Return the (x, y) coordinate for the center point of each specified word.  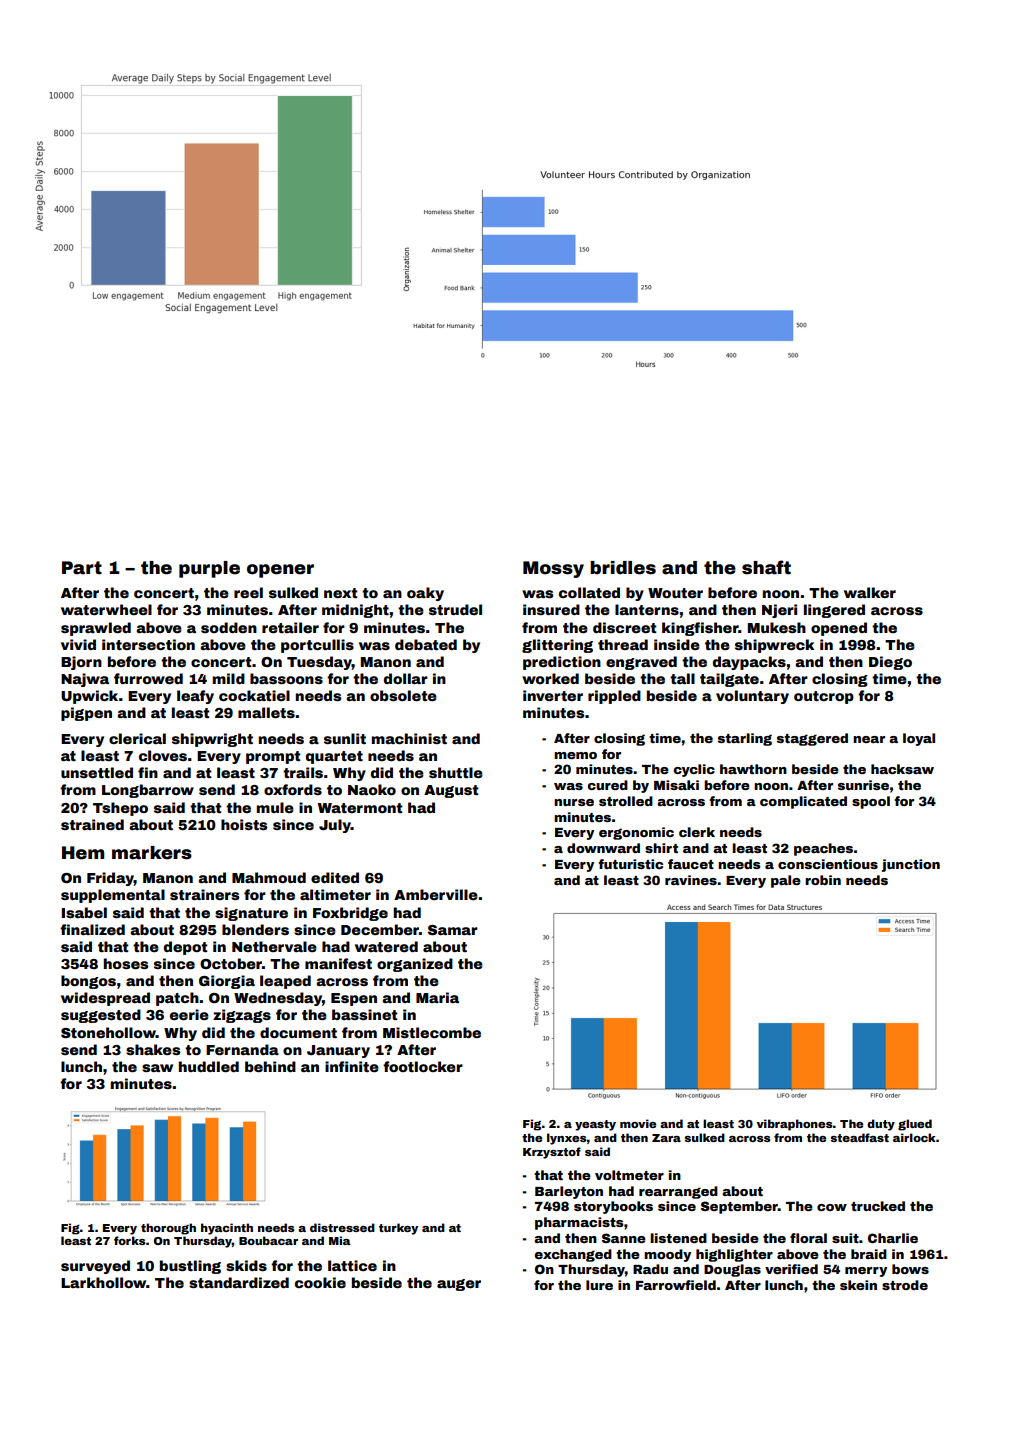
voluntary (752, 697)
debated (426, 644)
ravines (691, 880)
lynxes (567, 1139)
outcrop (824, 697)
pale (786, 881)
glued (915, 1125)
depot (186, 948)
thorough (168, 1229)
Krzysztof (552, 1153)
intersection (148, 644)
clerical (137, 738)
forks (129, 1240)
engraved (641, 663)
